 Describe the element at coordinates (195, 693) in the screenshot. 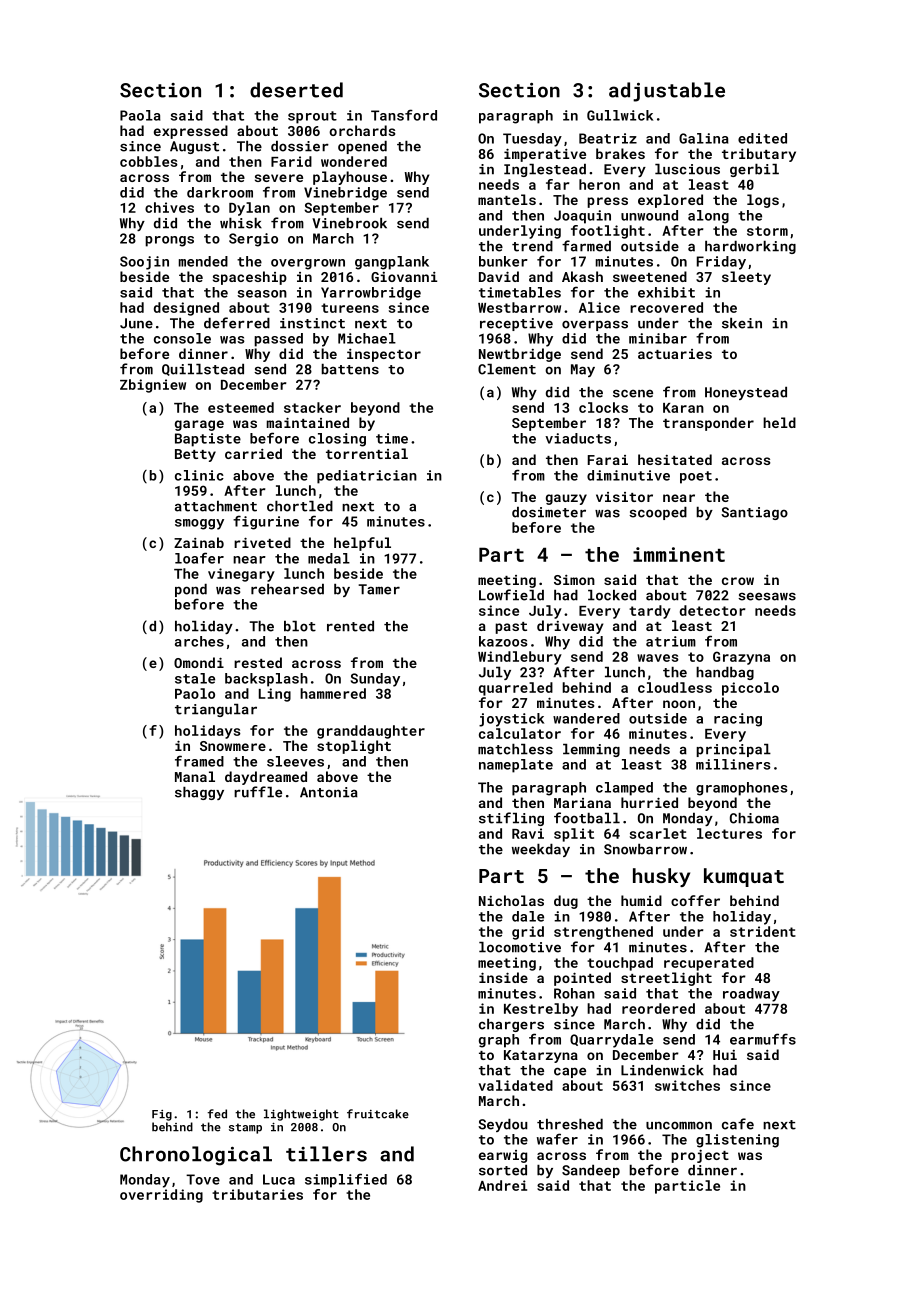

I see `Paolo` at that location.
